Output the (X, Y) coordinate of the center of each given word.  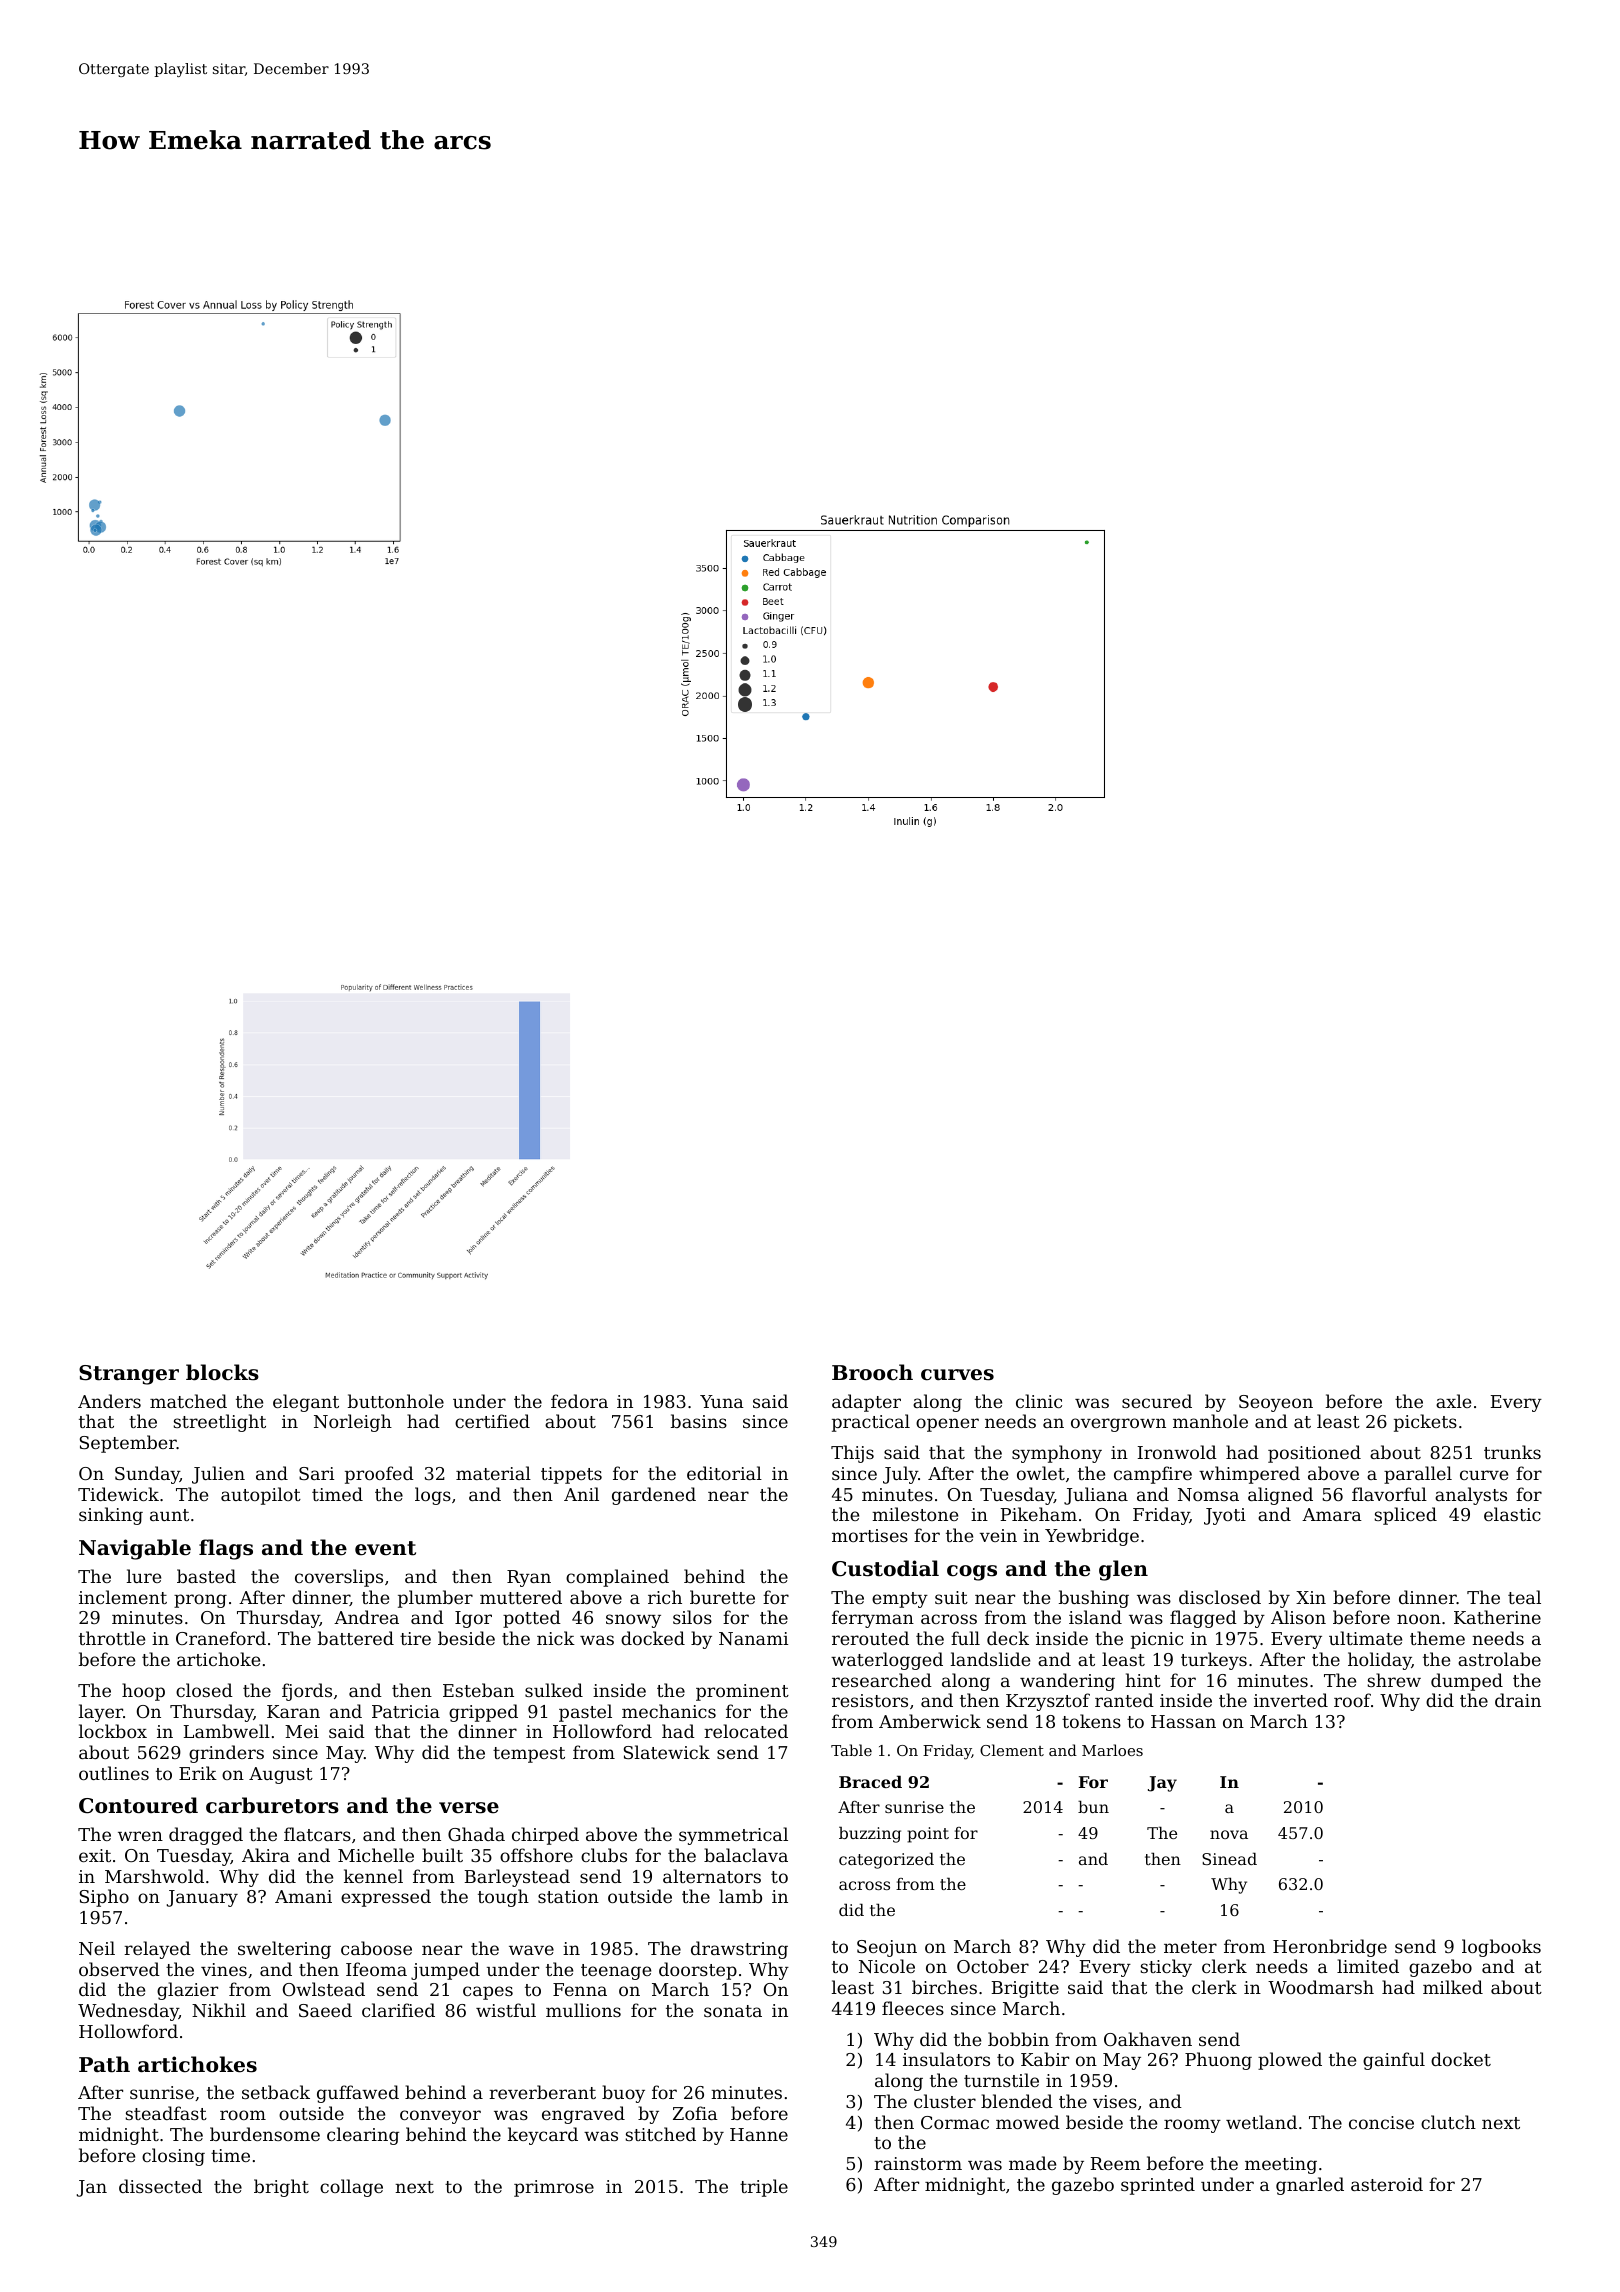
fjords (307, 1692)
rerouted (870, 1638)
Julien (218, 1475)
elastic (1512, 1514)
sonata (733, 2011)
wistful (506, 2010)
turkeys (1214, 1661)
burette (722, 1597)
